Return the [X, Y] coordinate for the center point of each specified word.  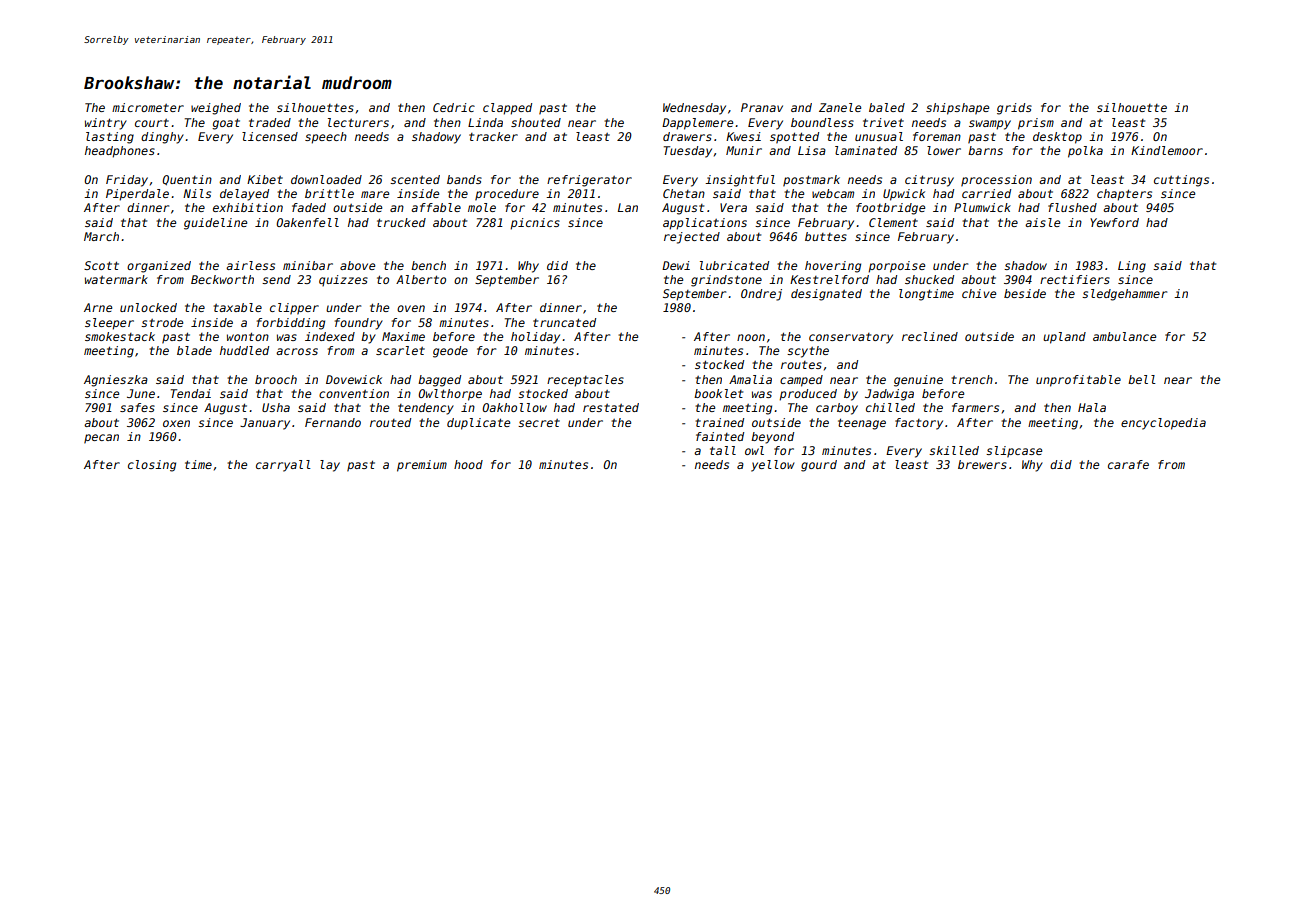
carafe [1128, 464]
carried [986, 193]
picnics [535, 224]
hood [468, 464]
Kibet [265, 179]
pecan [101, 439]
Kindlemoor [1167, 150]
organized [159, 267]
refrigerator [589, 181]
